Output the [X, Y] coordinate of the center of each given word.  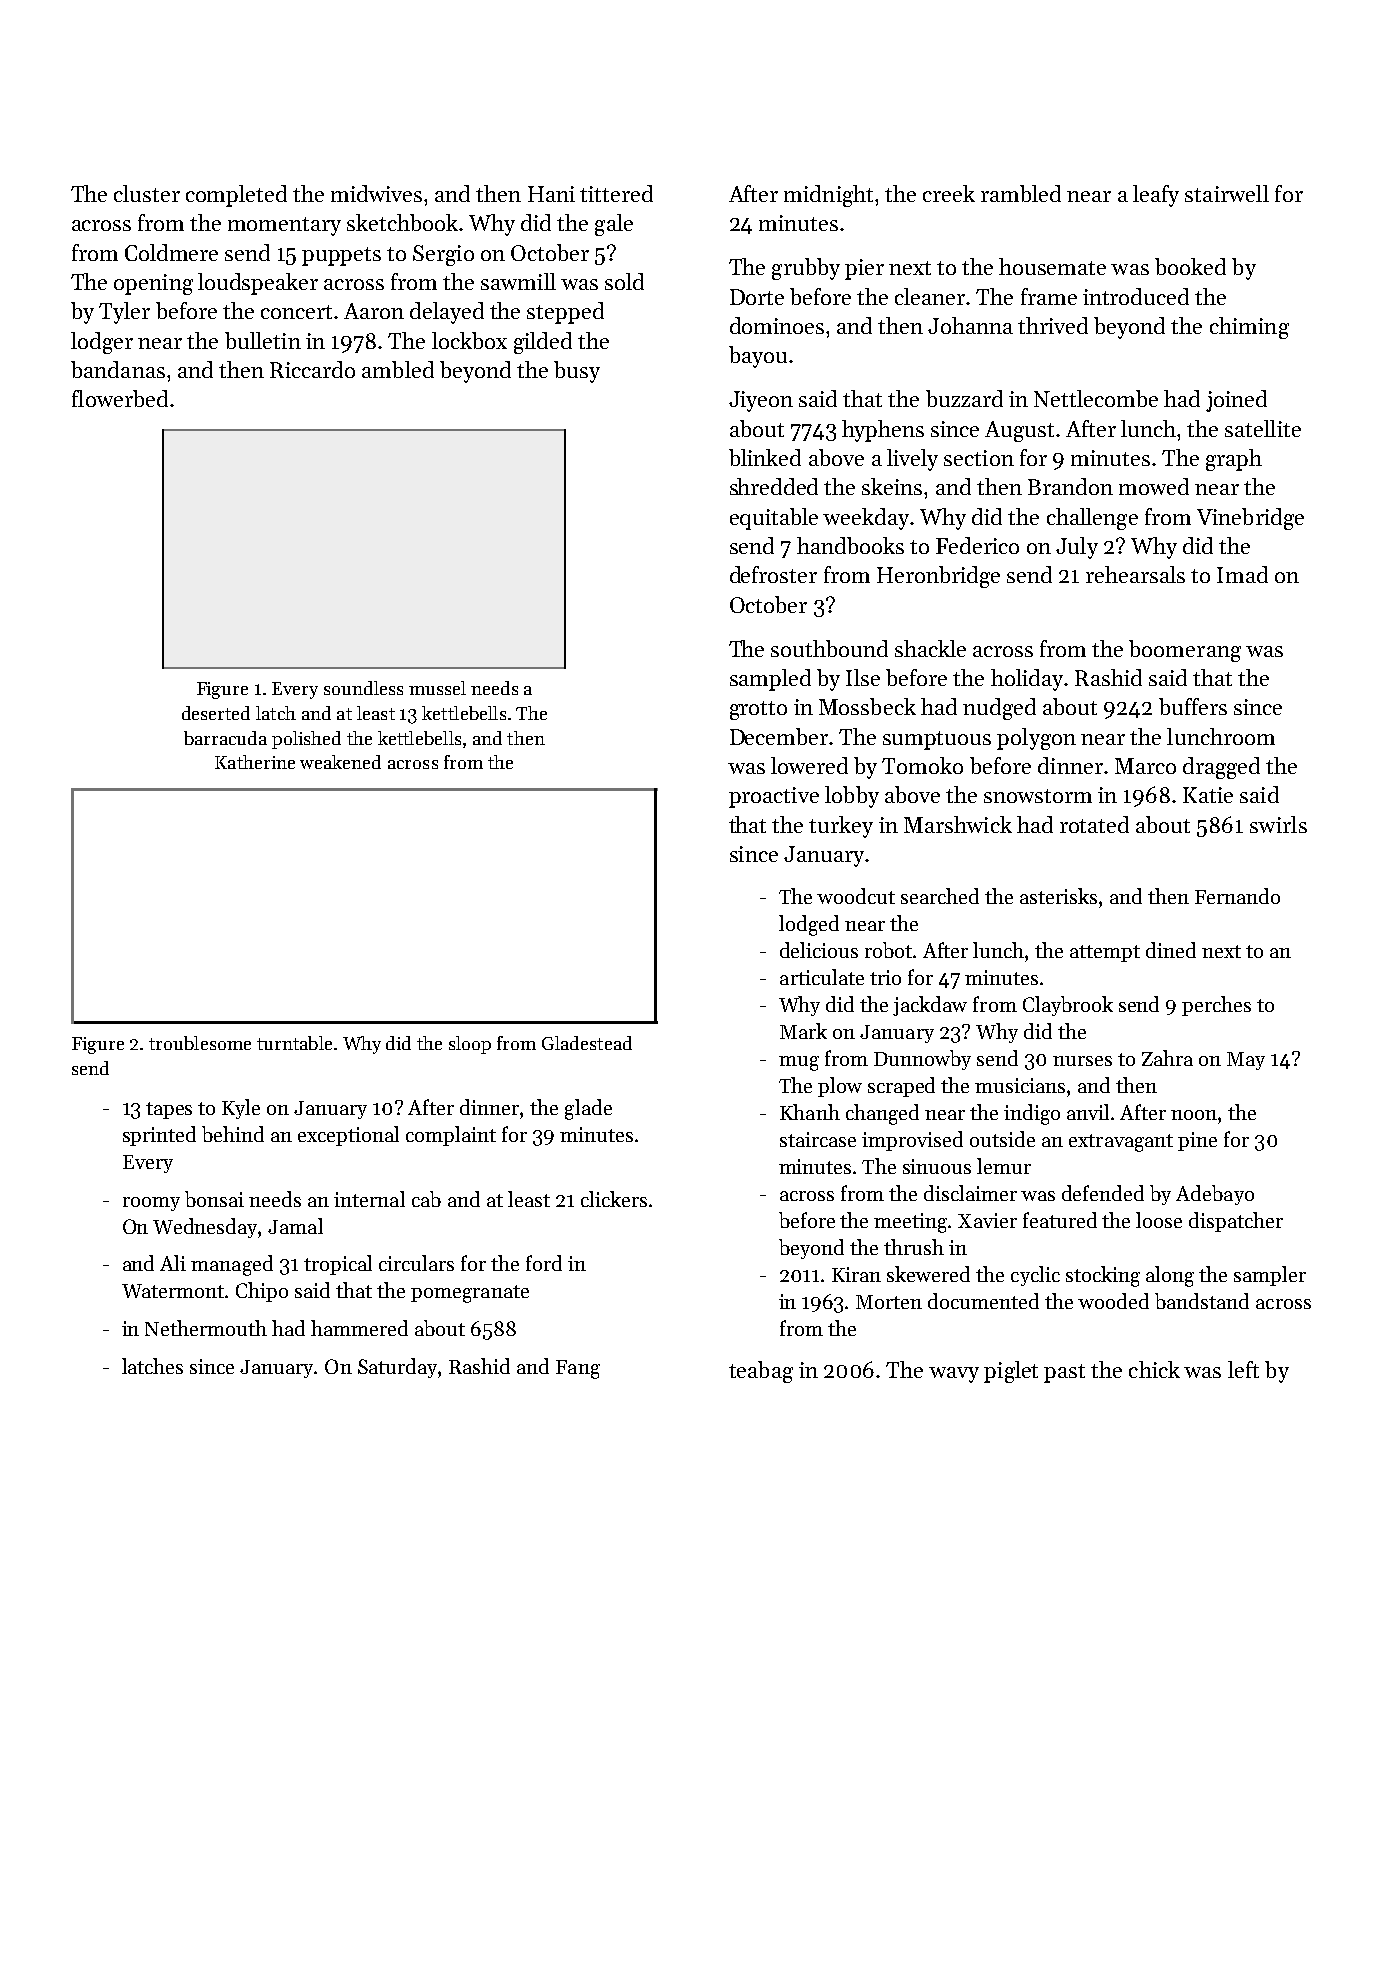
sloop [470, 1045]
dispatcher [1236, 1222]
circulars [416, 1263]
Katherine [255, 762]
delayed [447, 313]
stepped [565, 313]
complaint [451, 1136]
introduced [1136, 296]
